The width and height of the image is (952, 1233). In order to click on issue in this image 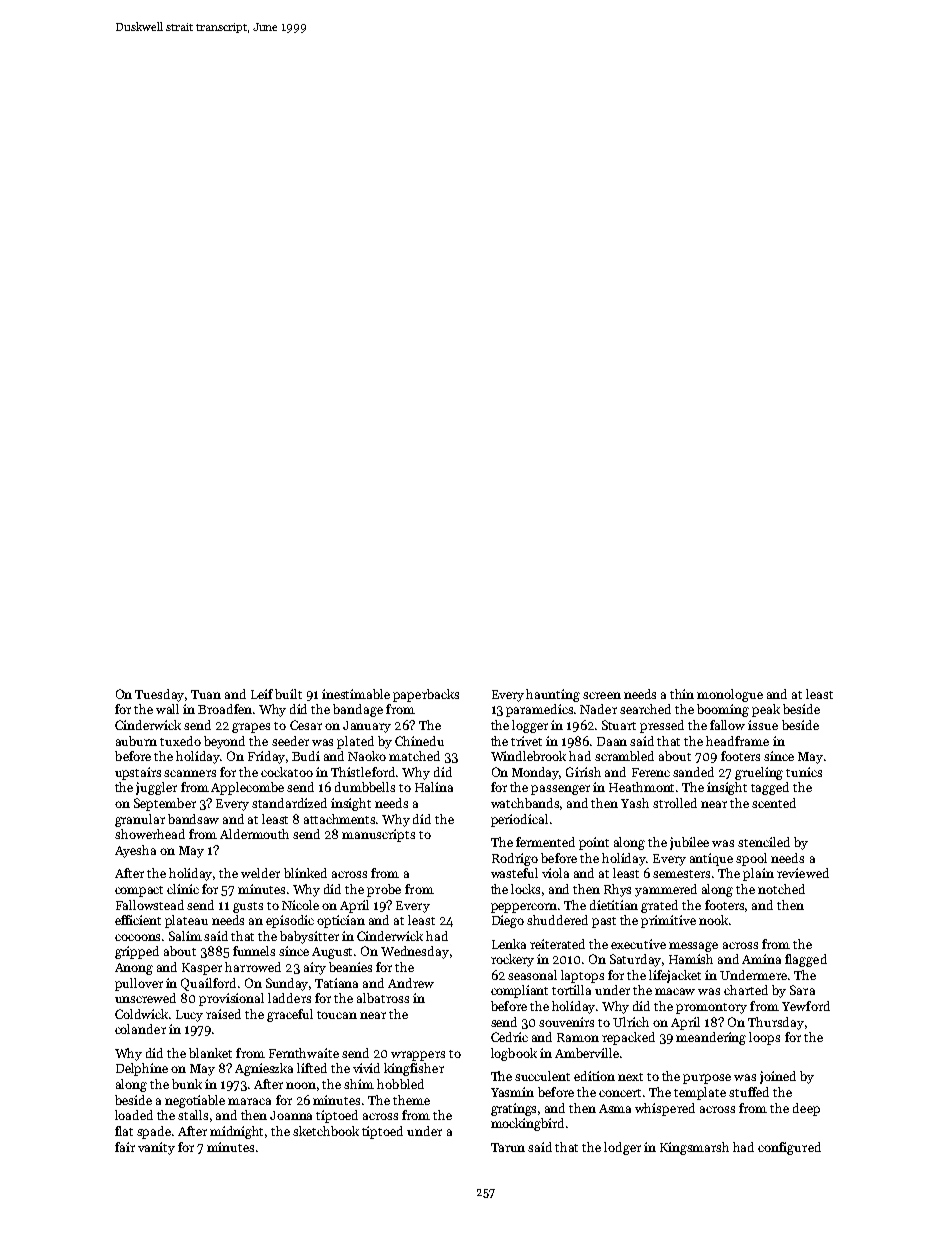, I will do `click(763, 725)`.
